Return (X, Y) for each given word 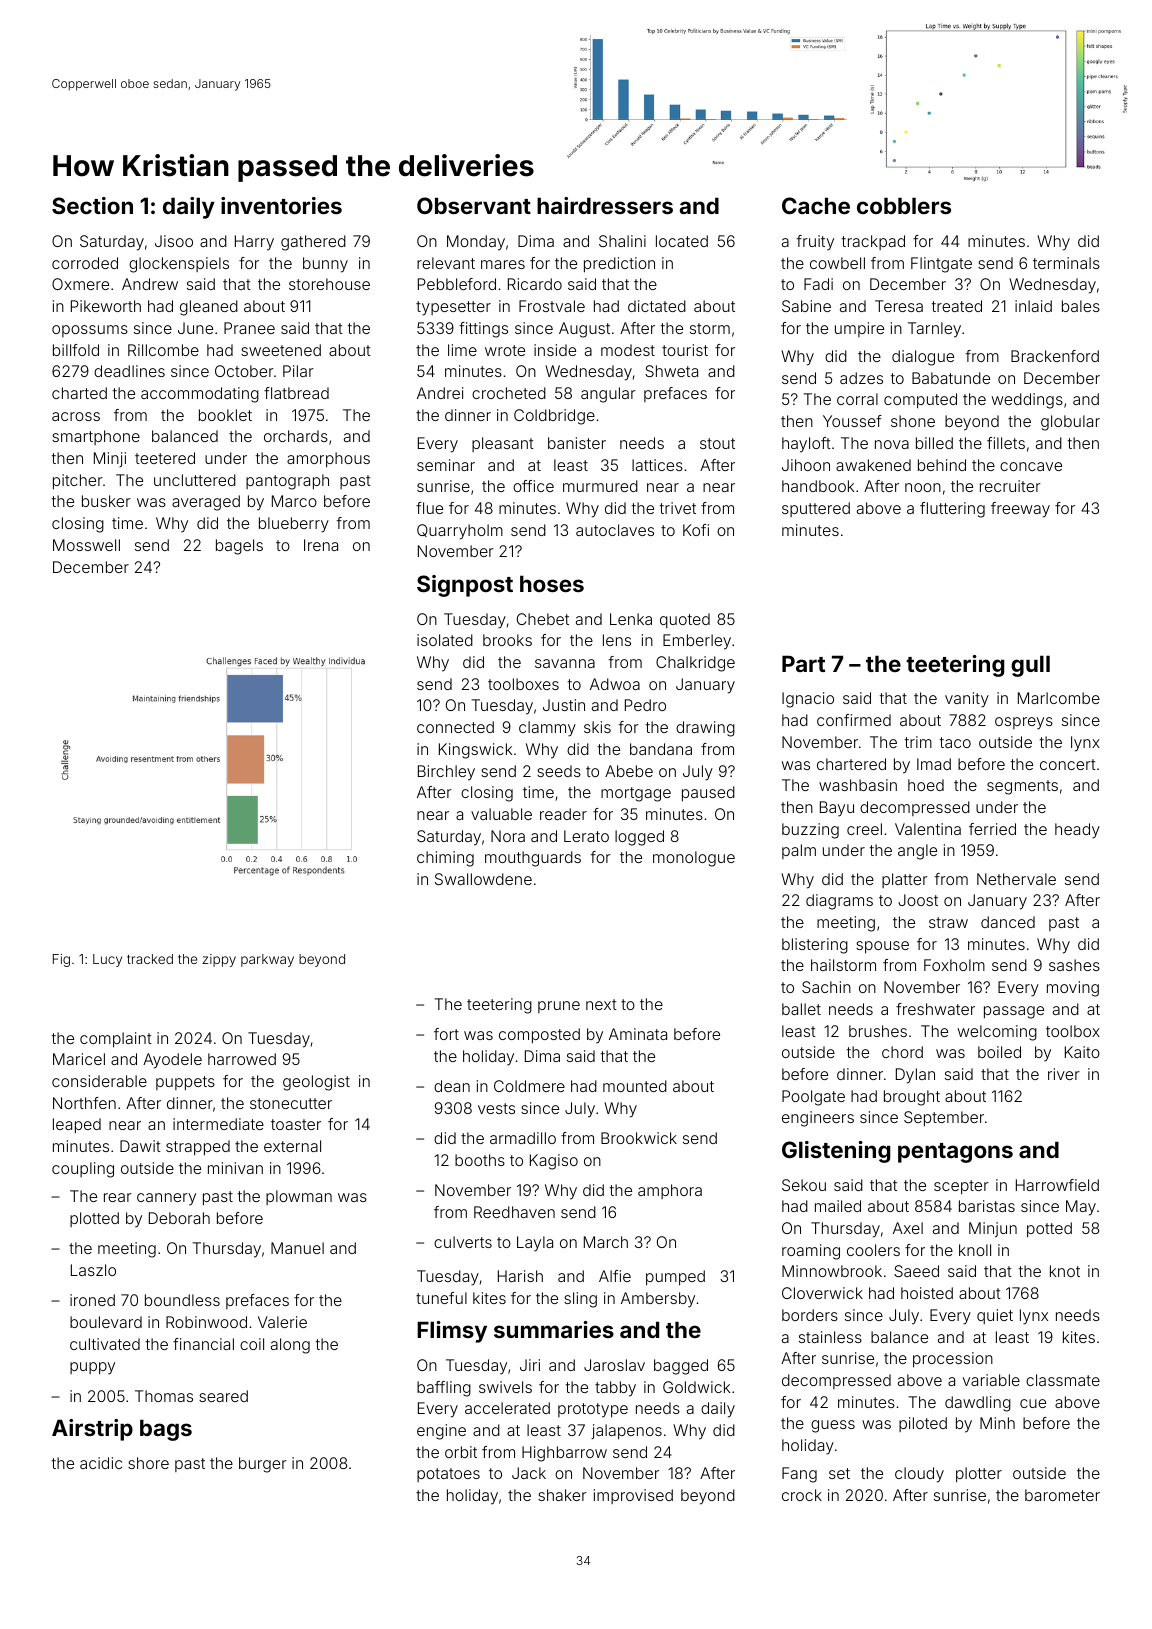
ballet (801, 1009)
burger (263, 1465)
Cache (816, 205)
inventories (281, 205)
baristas (987, 1206)
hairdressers (605, 205)
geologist (316, 1083)
